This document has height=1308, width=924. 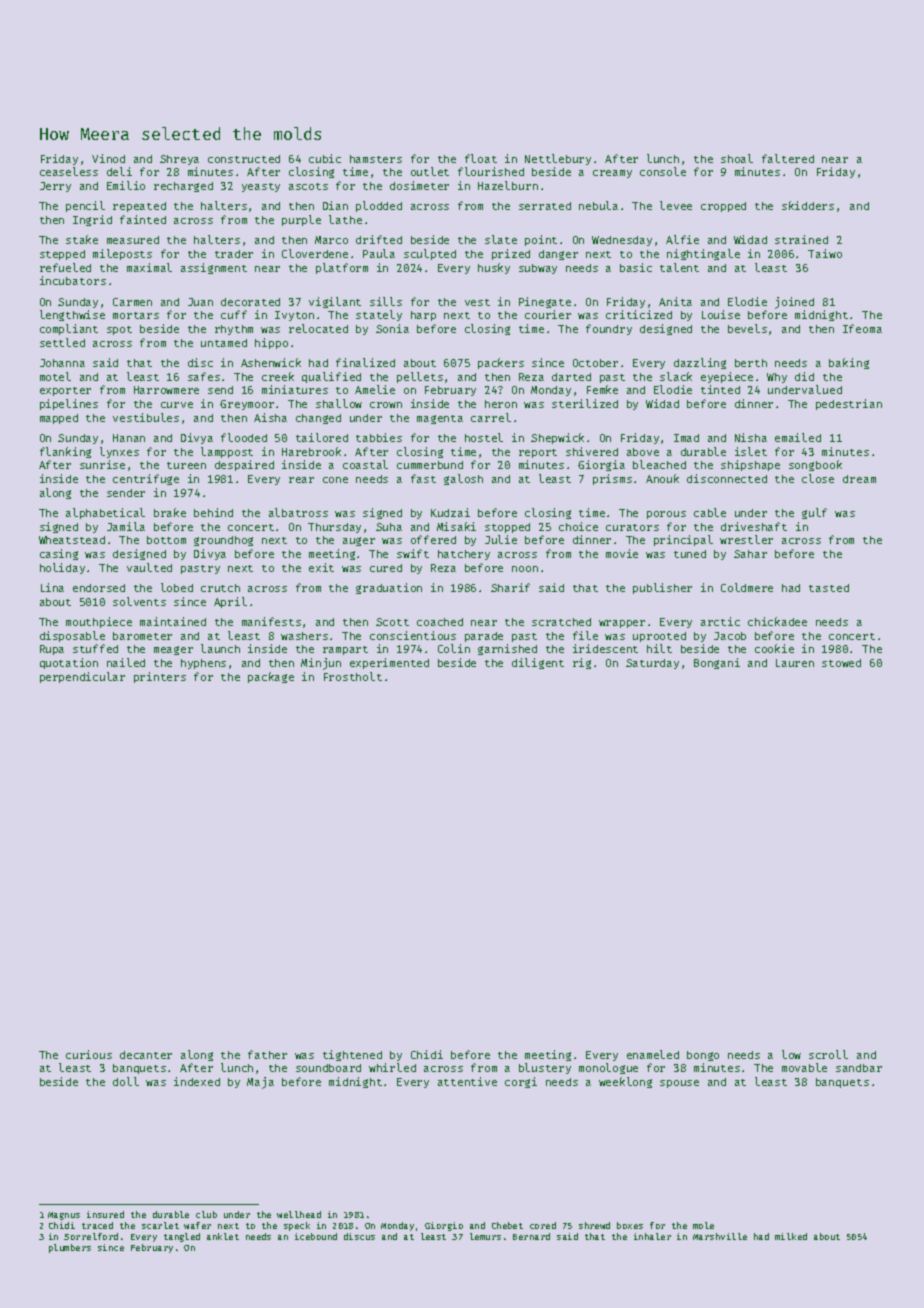 I want to click on Vinod, so click(x=108, y=158).
